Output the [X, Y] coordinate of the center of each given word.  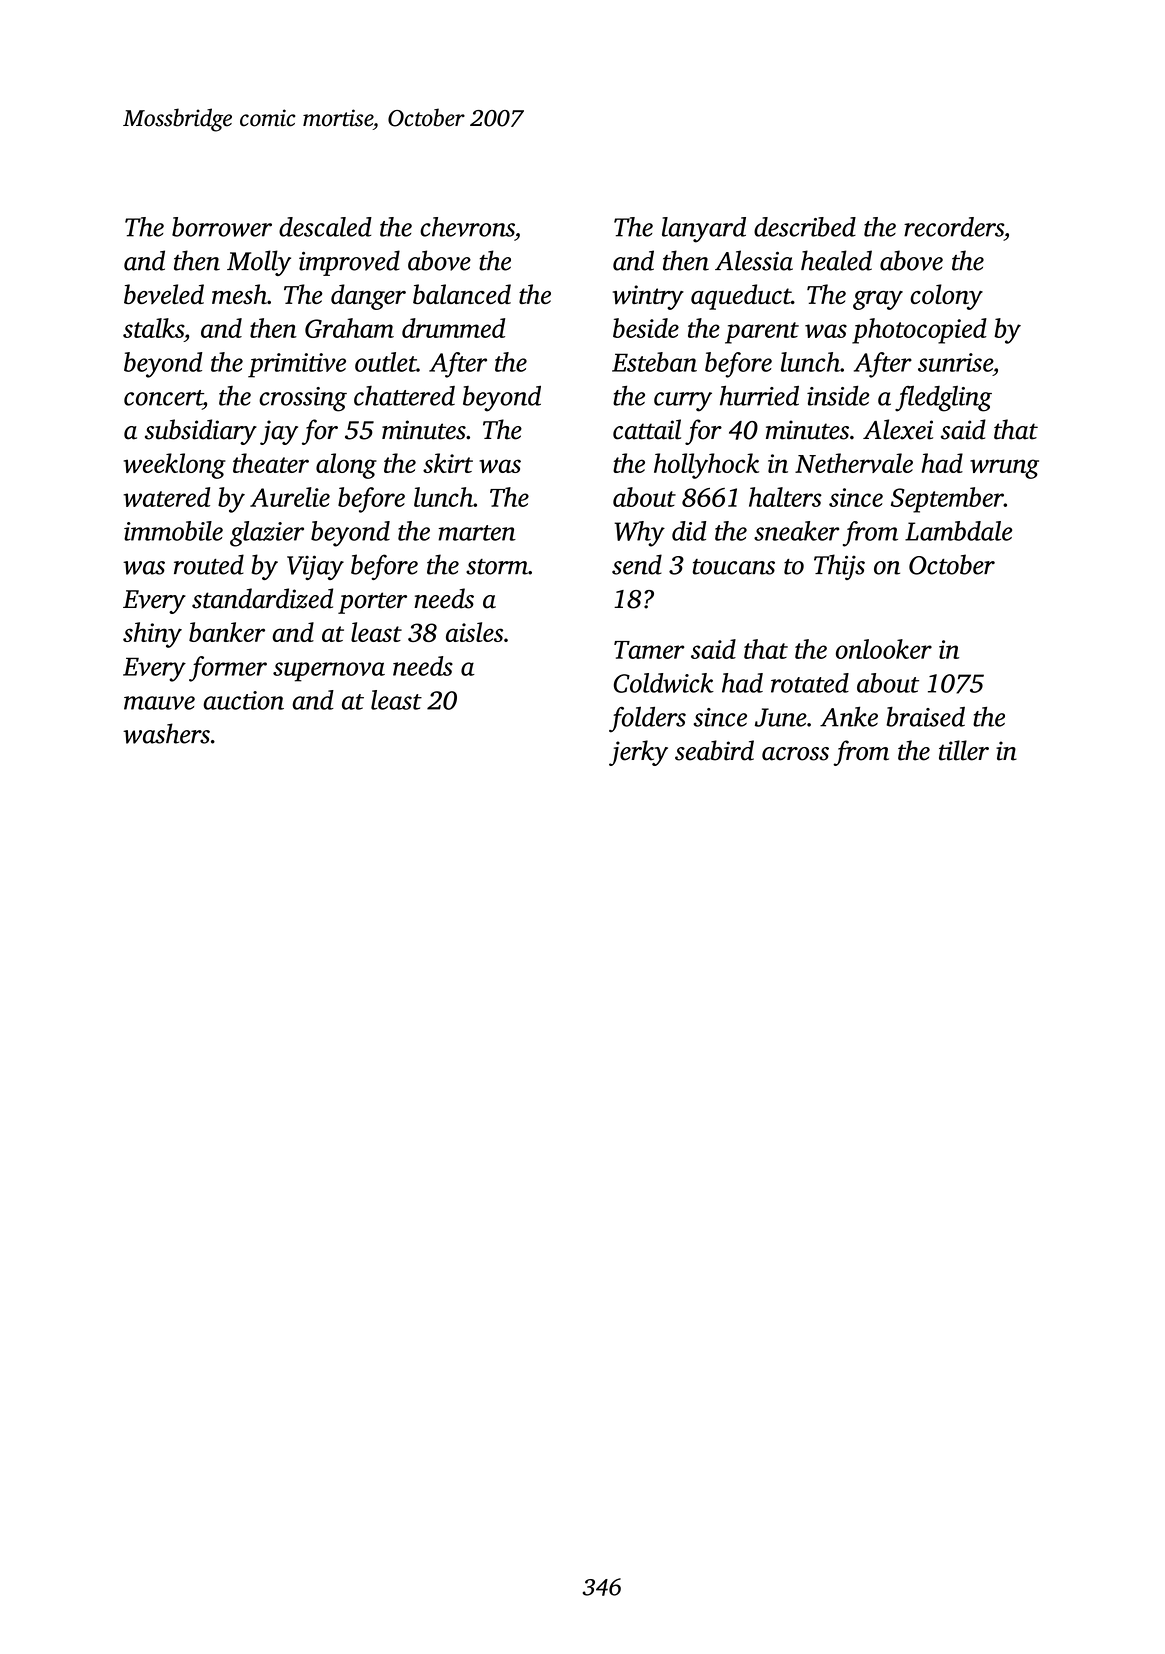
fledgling [943, 399]
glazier [267, 534]
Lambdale [958, 531]
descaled [325, 227]
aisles [474, 632]
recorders [954, 227]
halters [785, 497]
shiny [152, 635]
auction [243, 700]
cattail [647, 429]
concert [163, 398]
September [947, 500]
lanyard [704, 230]
